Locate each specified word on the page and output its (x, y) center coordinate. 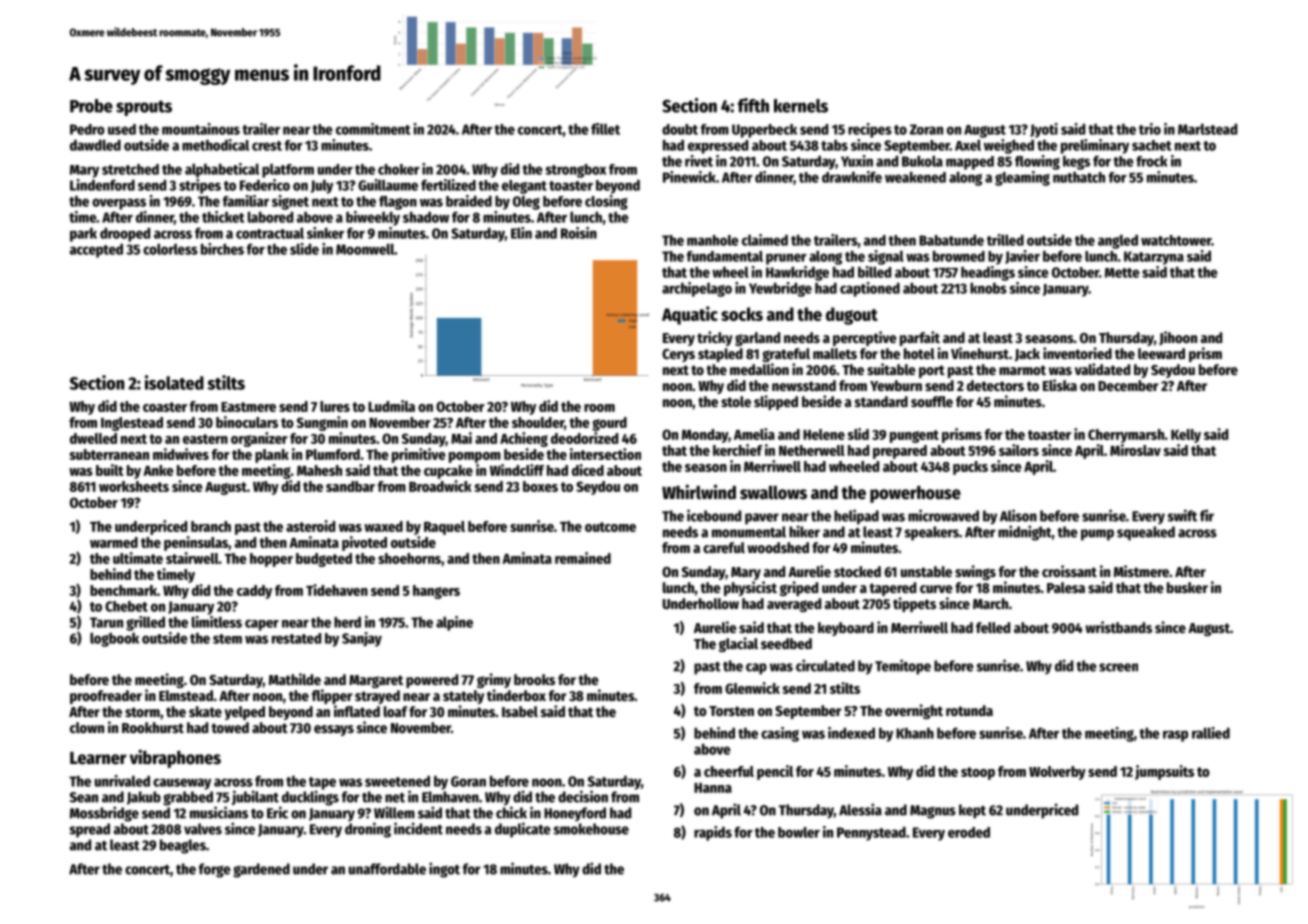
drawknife (852, 177)
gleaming (1022, 178)
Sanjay (362, 639)
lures (335, 406)
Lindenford (102, 185)
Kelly (1186, 436)
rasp (1175, 736)
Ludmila (391, 406)
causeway (182, 784)
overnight (914, 711)
